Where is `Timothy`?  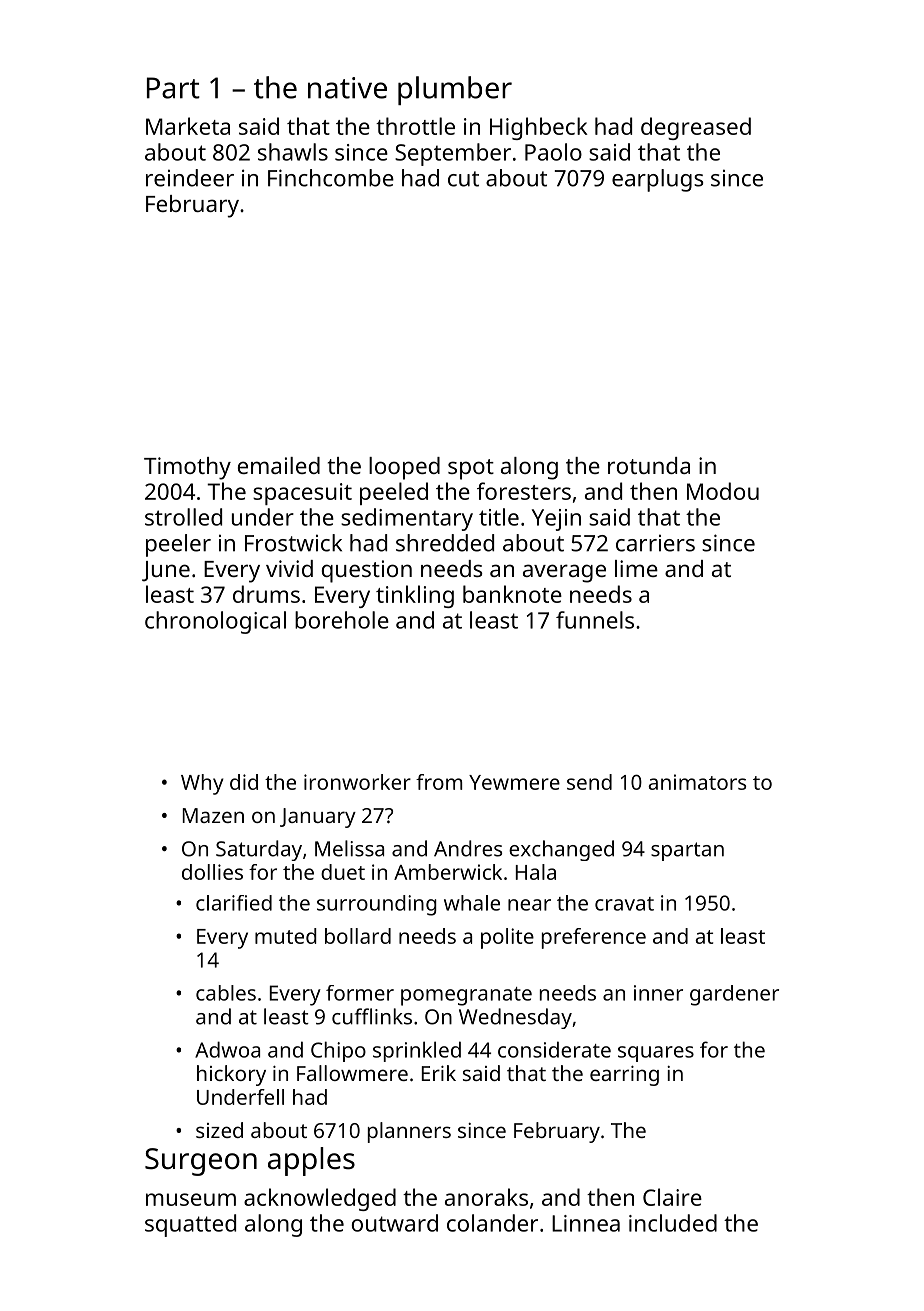
Timothy is located at coordinates (187, 468).
